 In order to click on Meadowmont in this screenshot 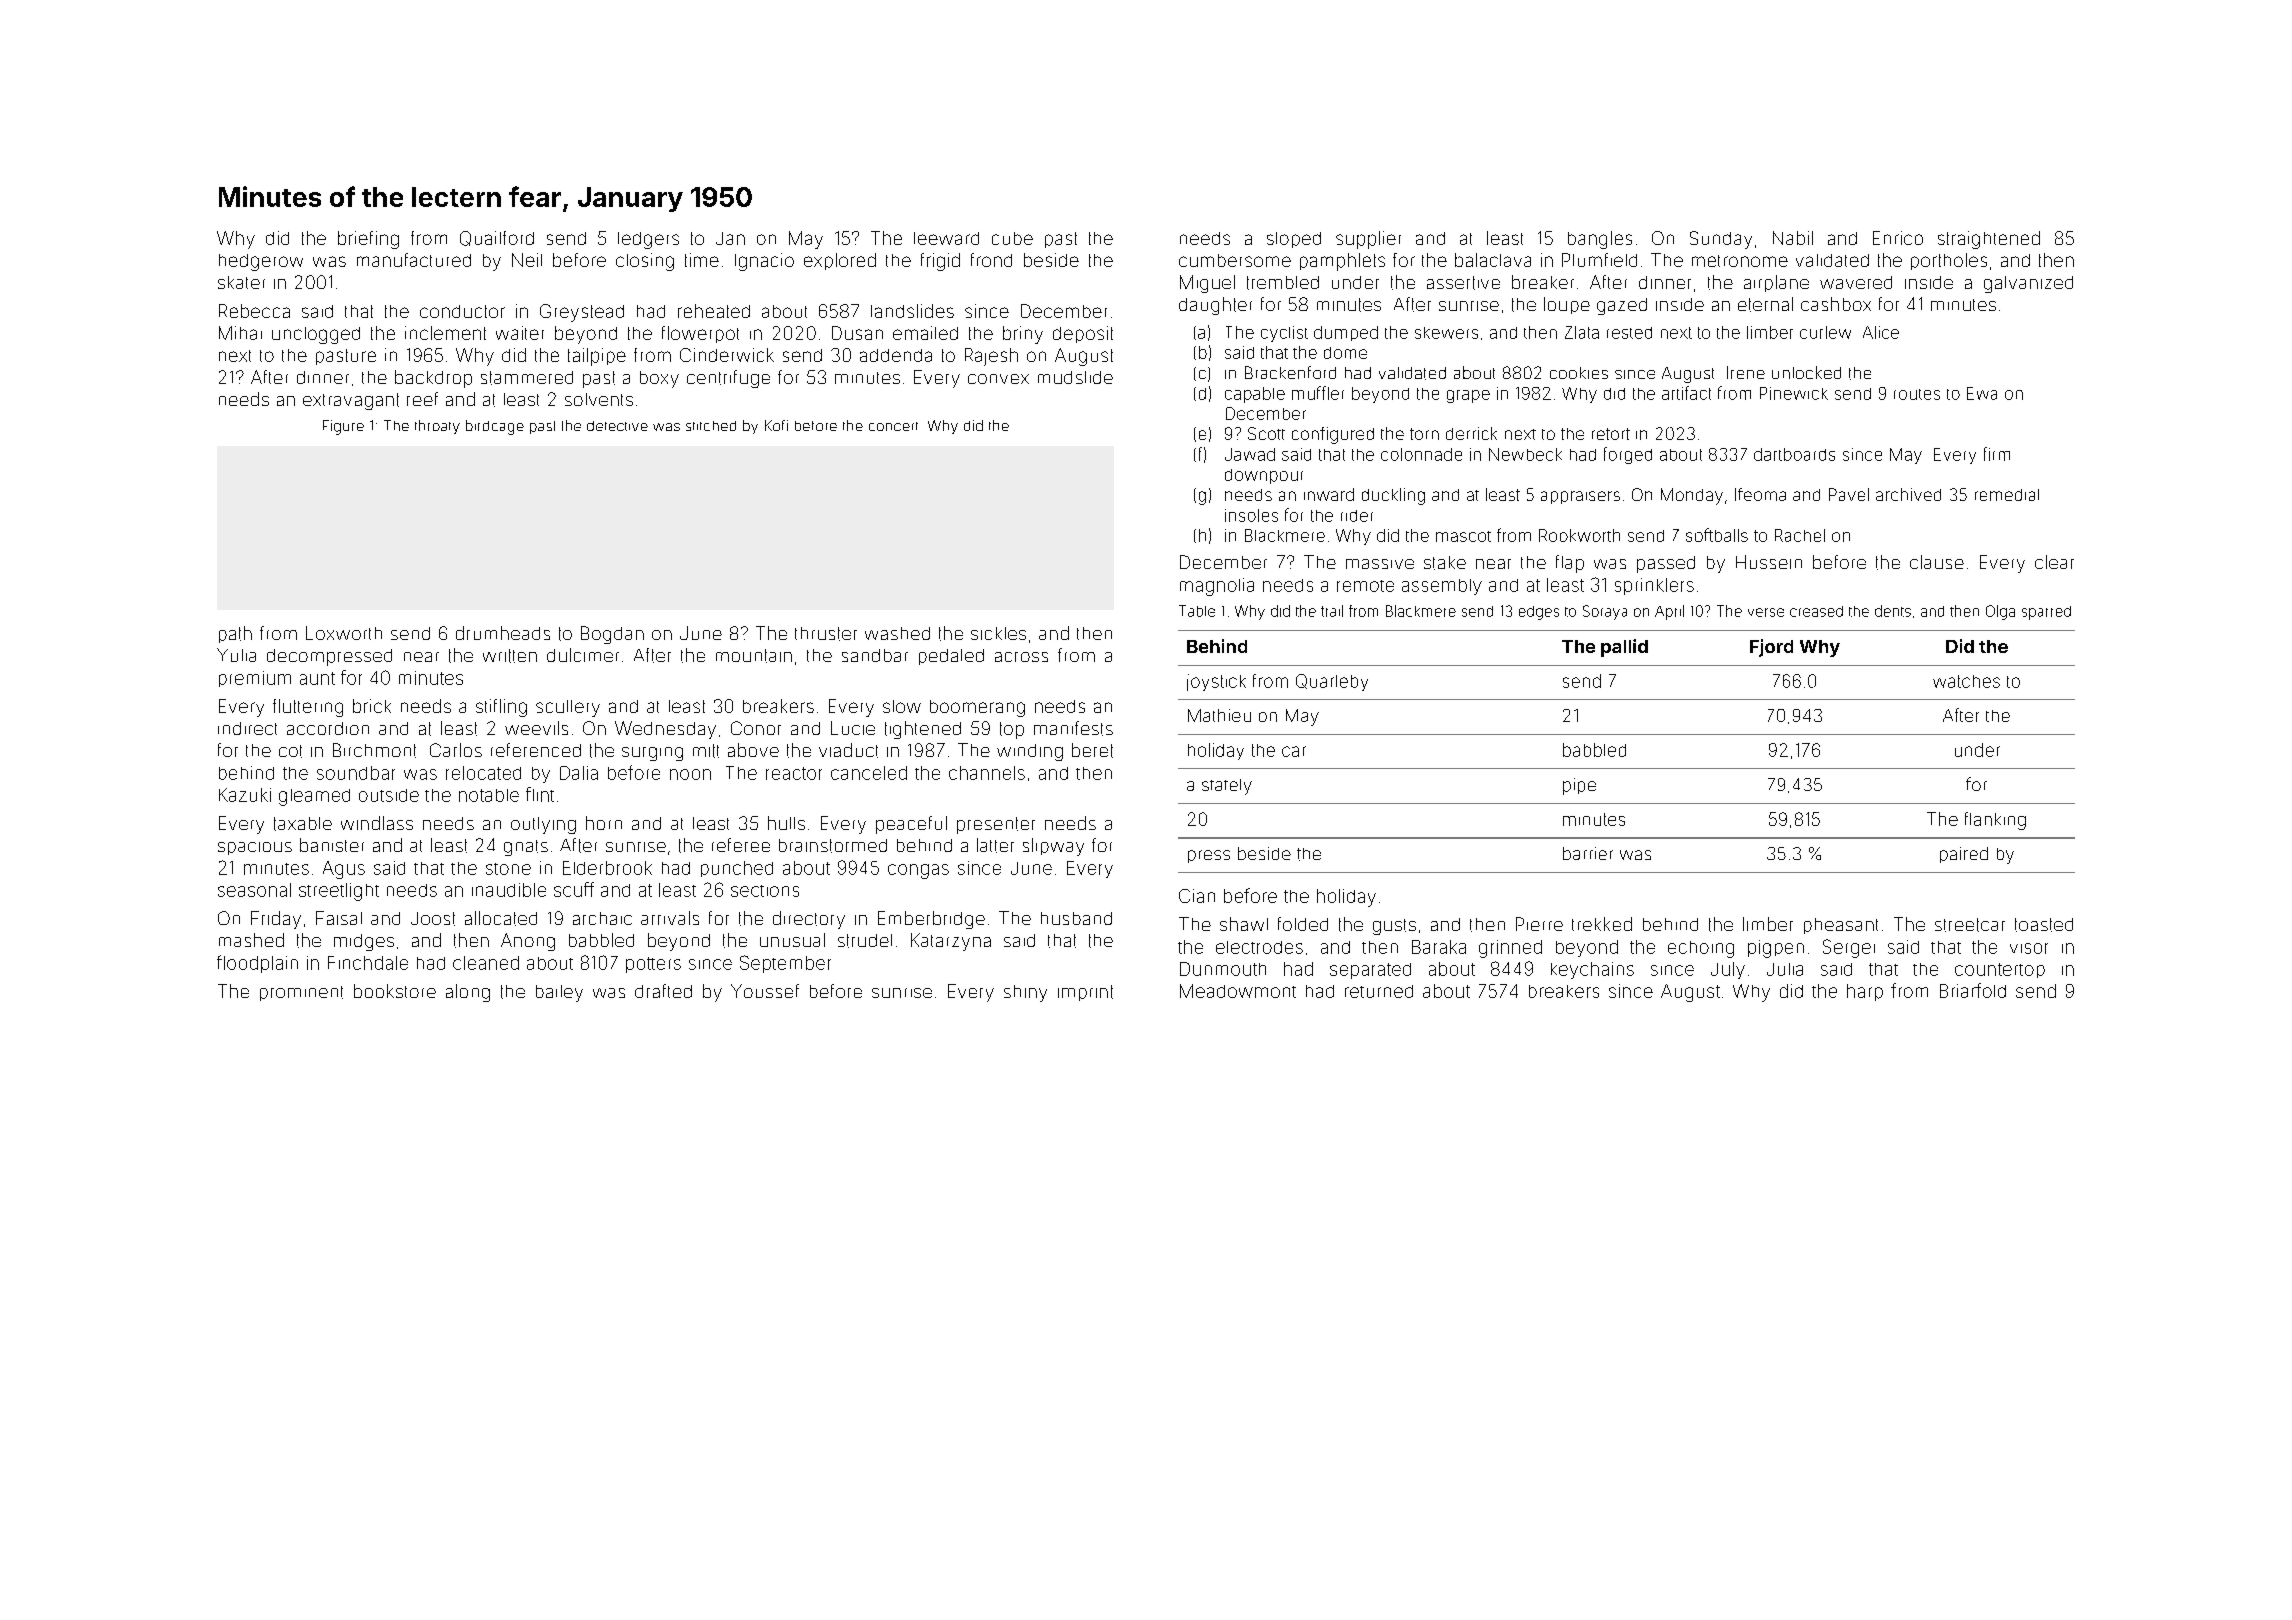, I will do `click(1238, 991)`.
